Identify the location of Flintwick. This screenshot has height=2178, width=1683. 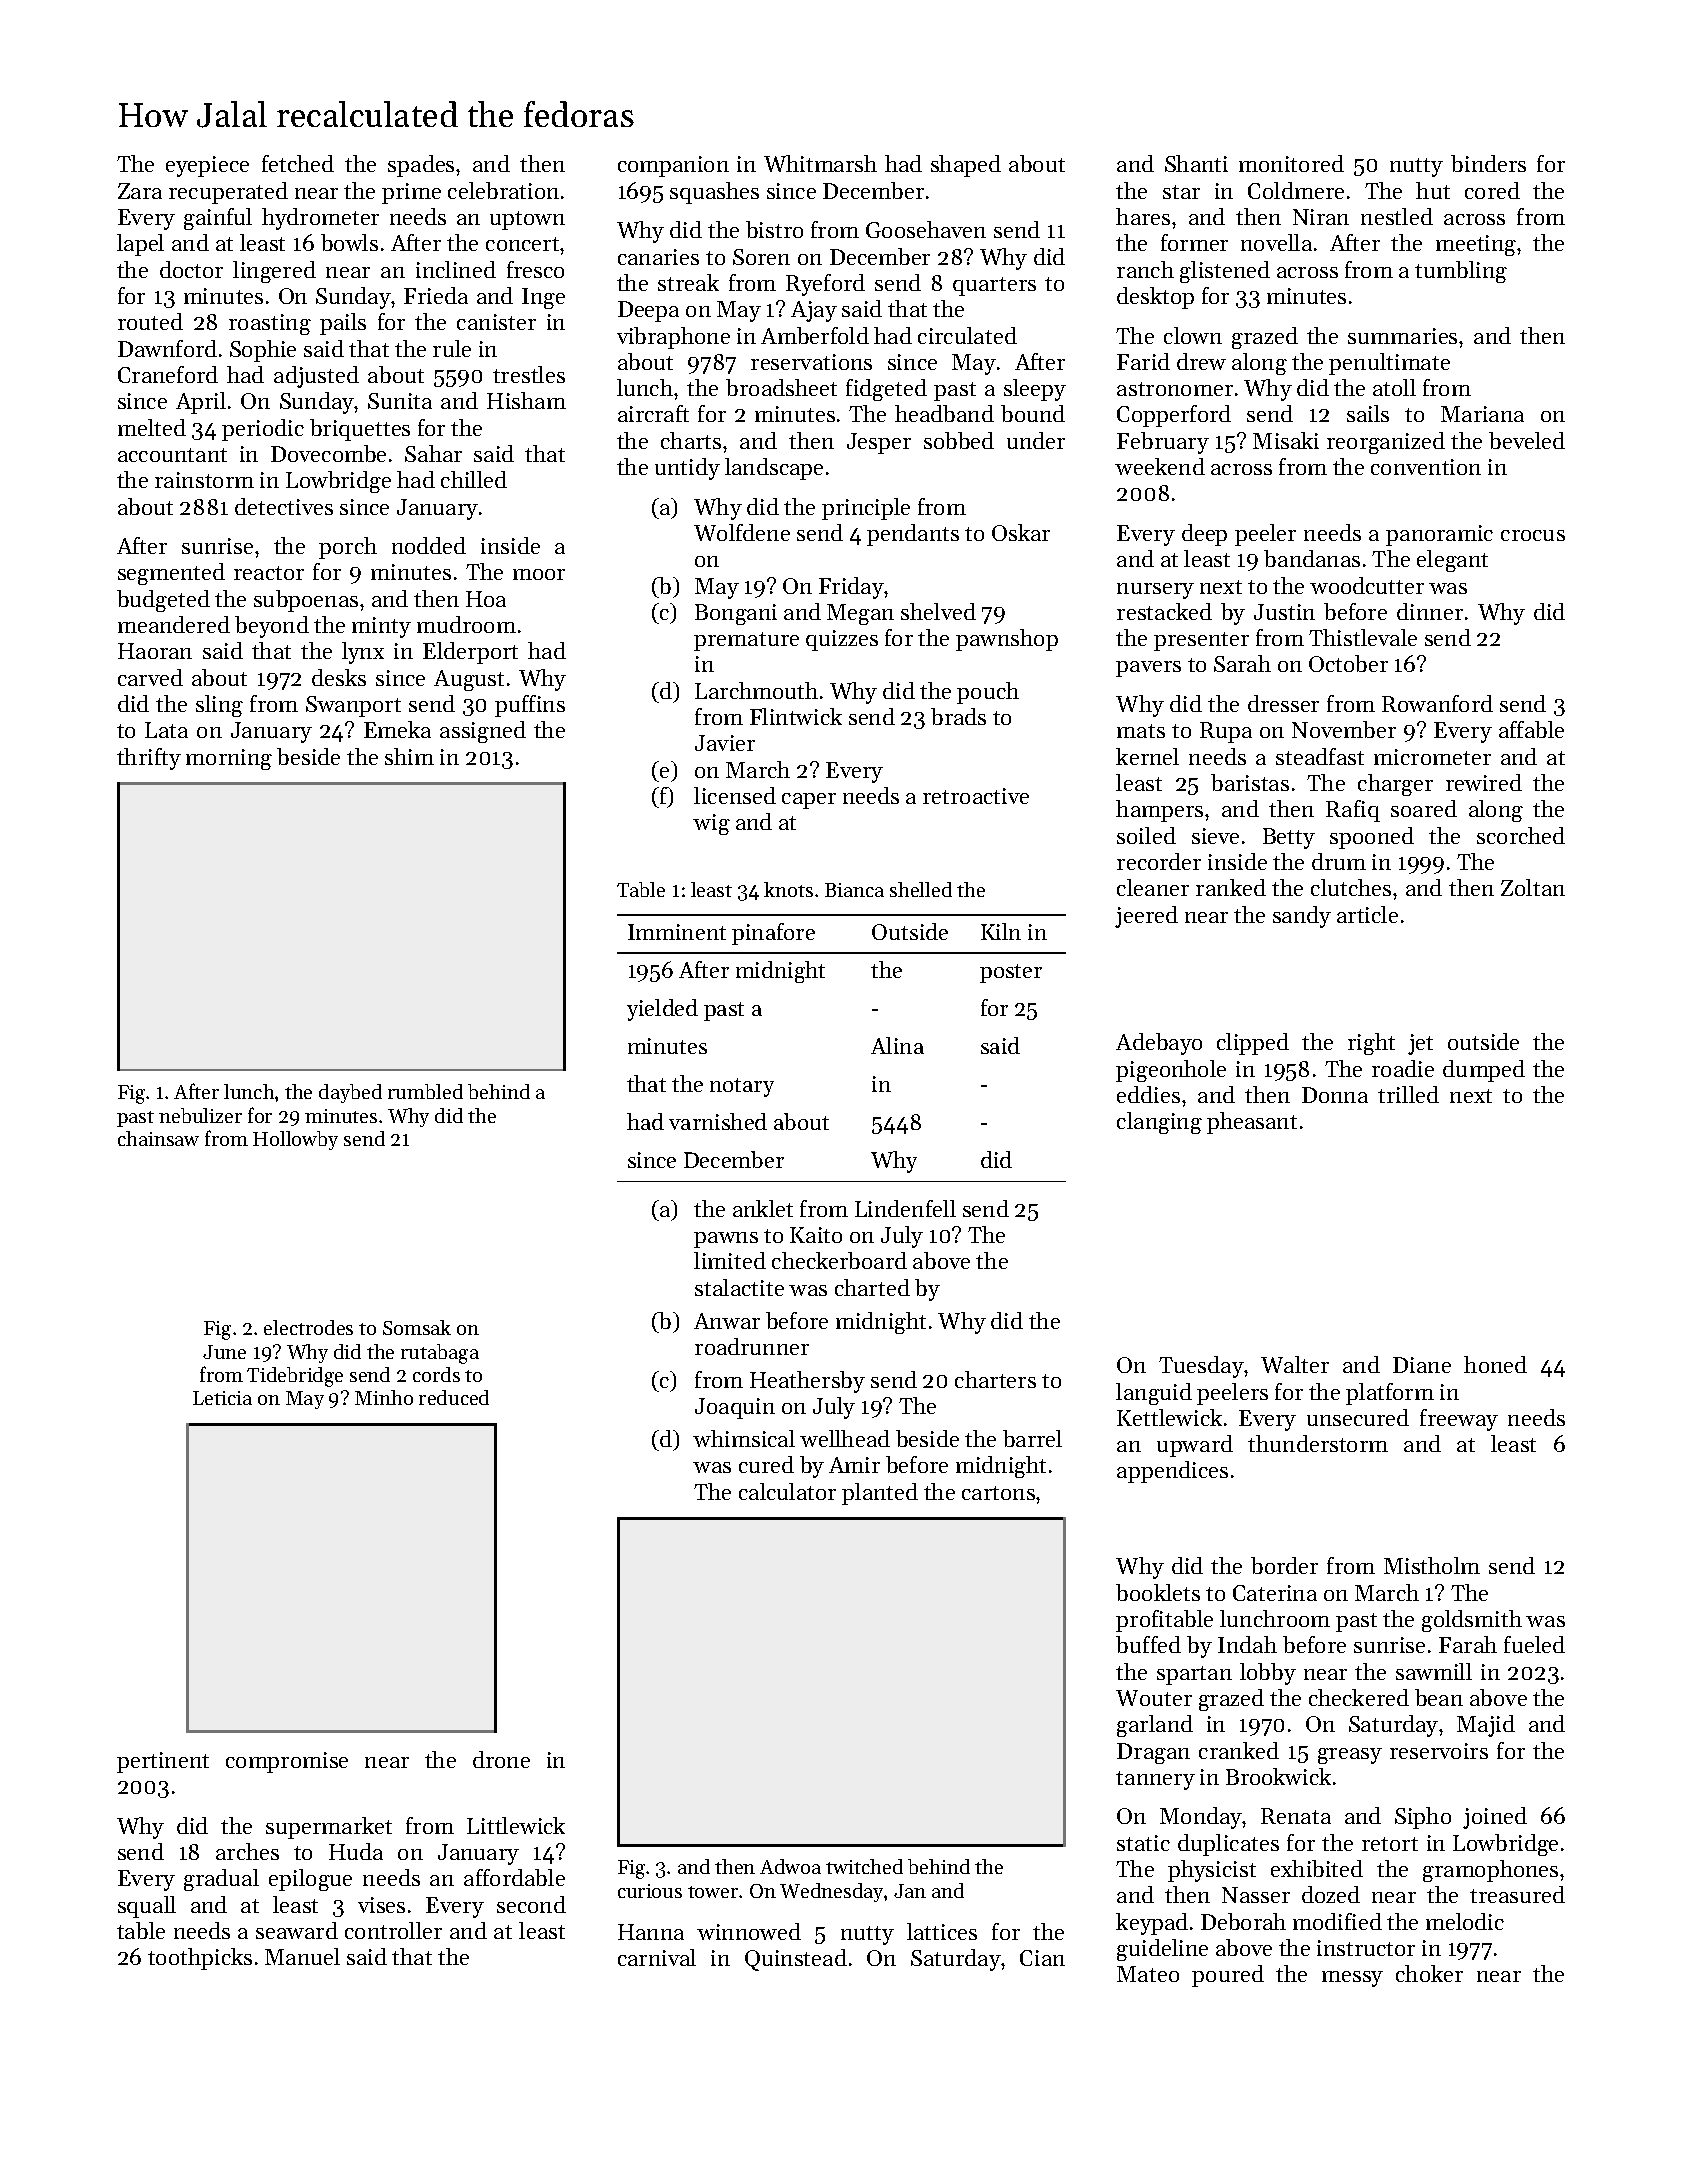
(796, 716).
